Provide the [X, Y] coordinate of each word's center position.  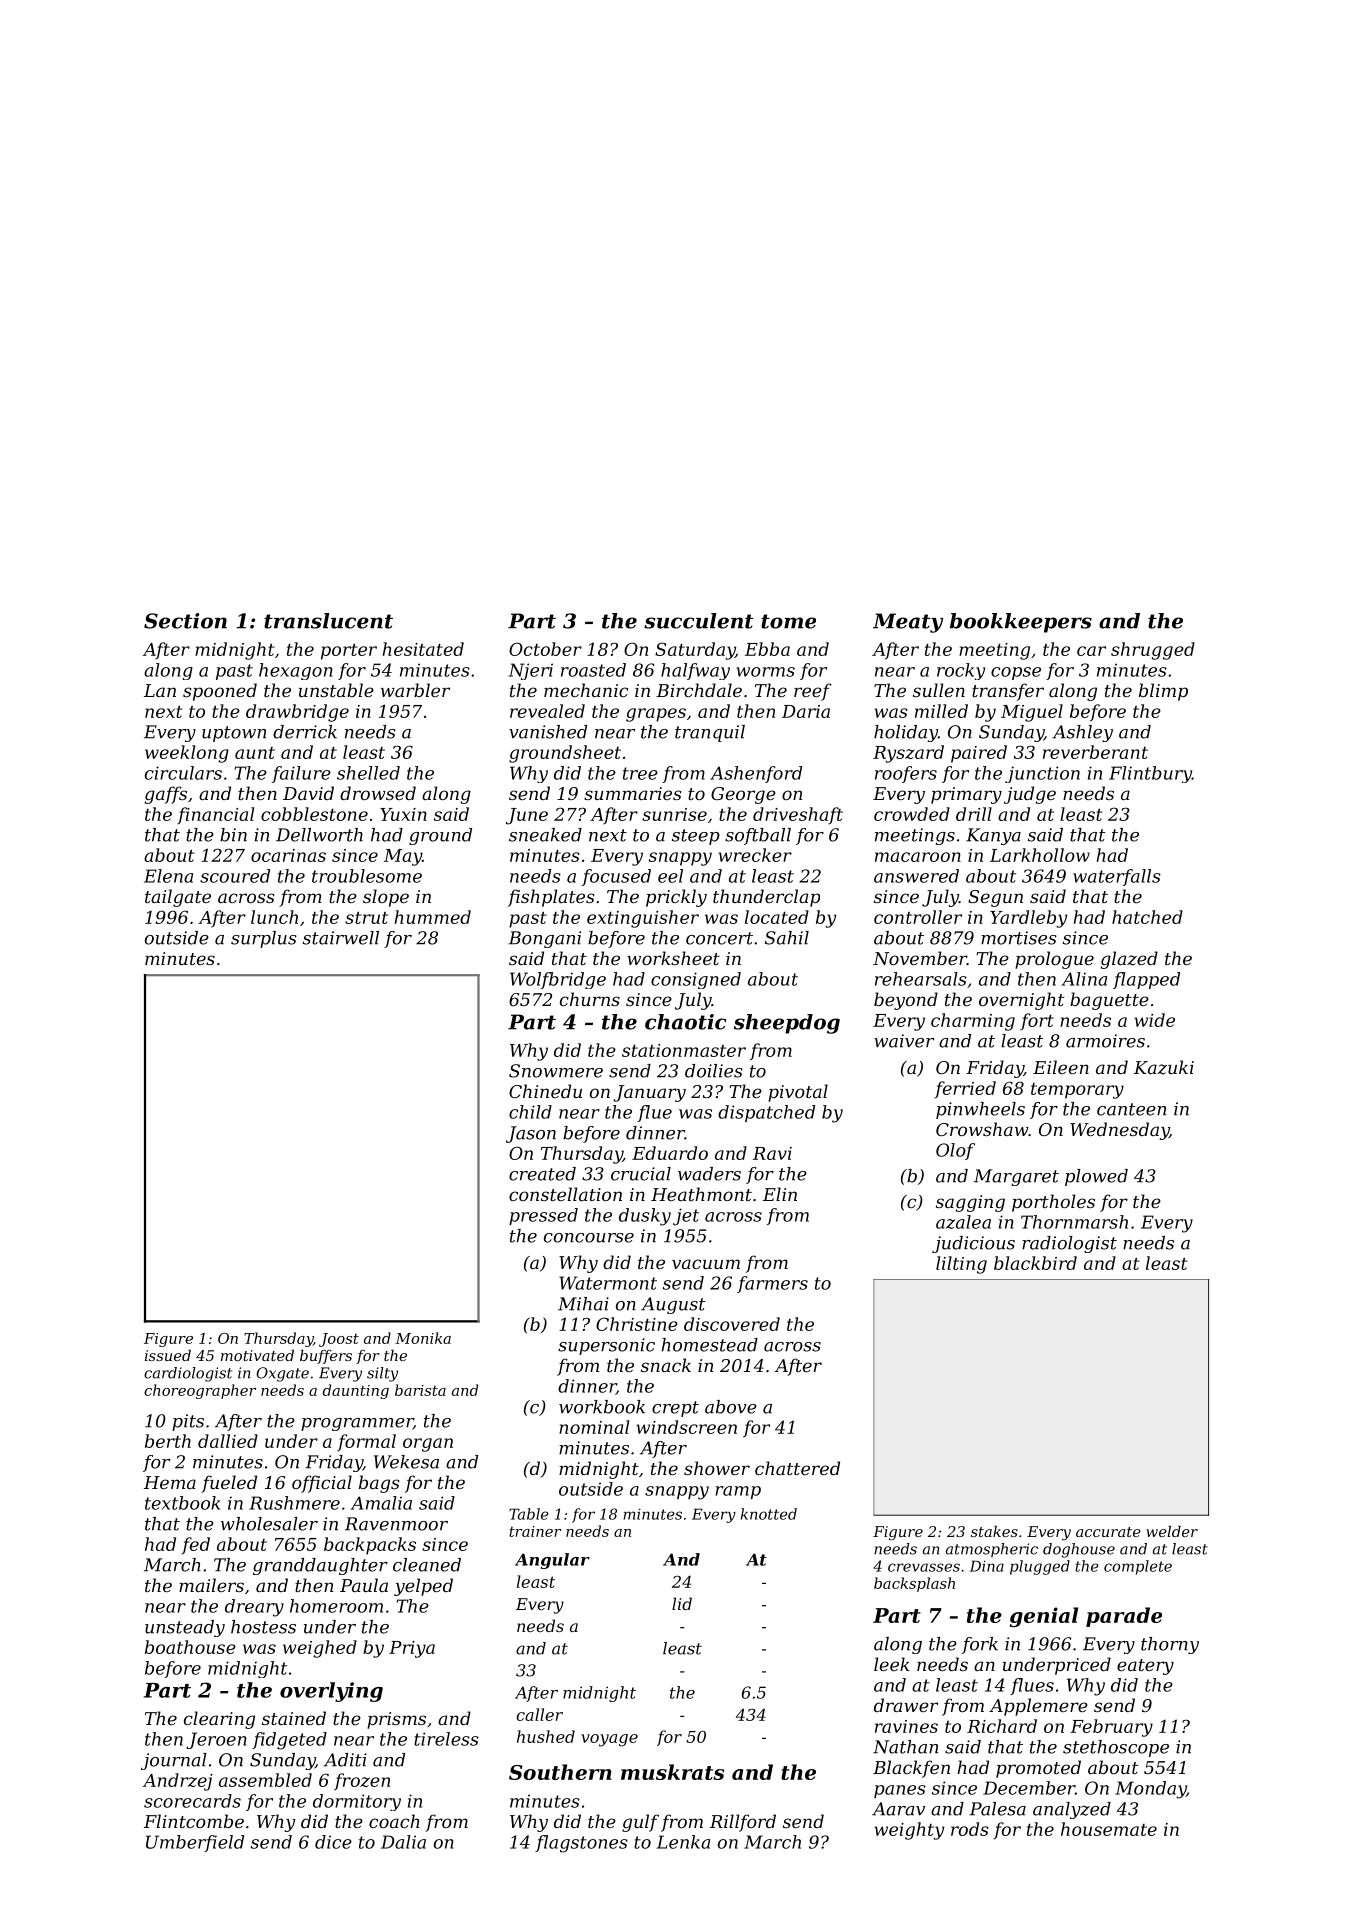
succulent [698, 621]
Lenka [683, 1842]
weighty [909, 1831]
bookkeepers [1021, 623]
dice [333, 1842]
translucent [328, 621]
